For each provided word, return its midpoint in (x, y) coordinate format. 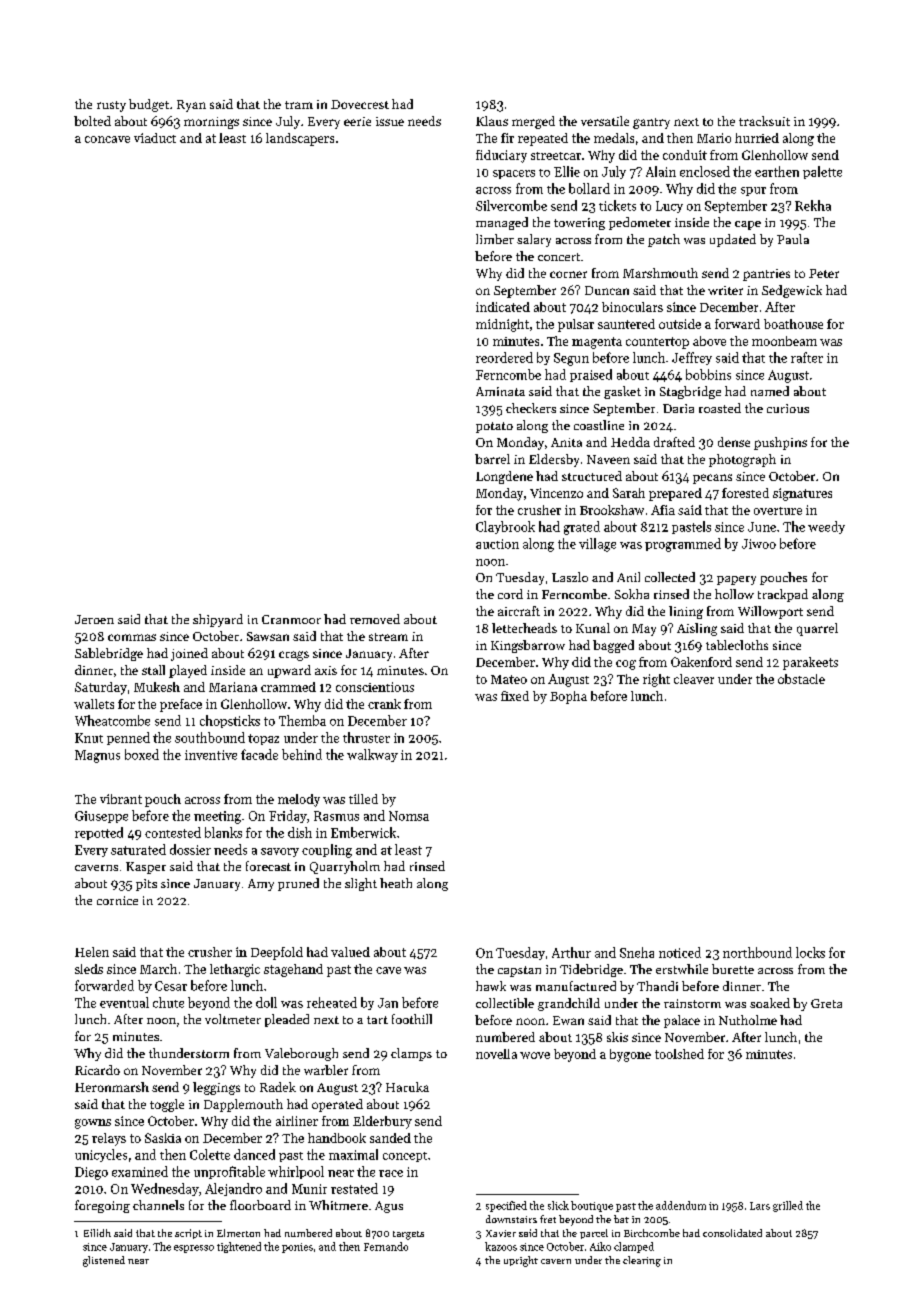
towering (579, 224)
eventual (124, 1002)
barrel (492, 459)
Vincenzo (556, 493)
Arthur (571, 952)
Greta (826, 1003)
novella (496, 1054)
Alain (661, 171)
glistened (104, 1261)
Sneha (637, 952)
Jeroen (94, 619)
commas (132, 637)
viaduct (155, 138)
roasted (720, 408)
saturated (138, 849)
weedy (826, 527)
